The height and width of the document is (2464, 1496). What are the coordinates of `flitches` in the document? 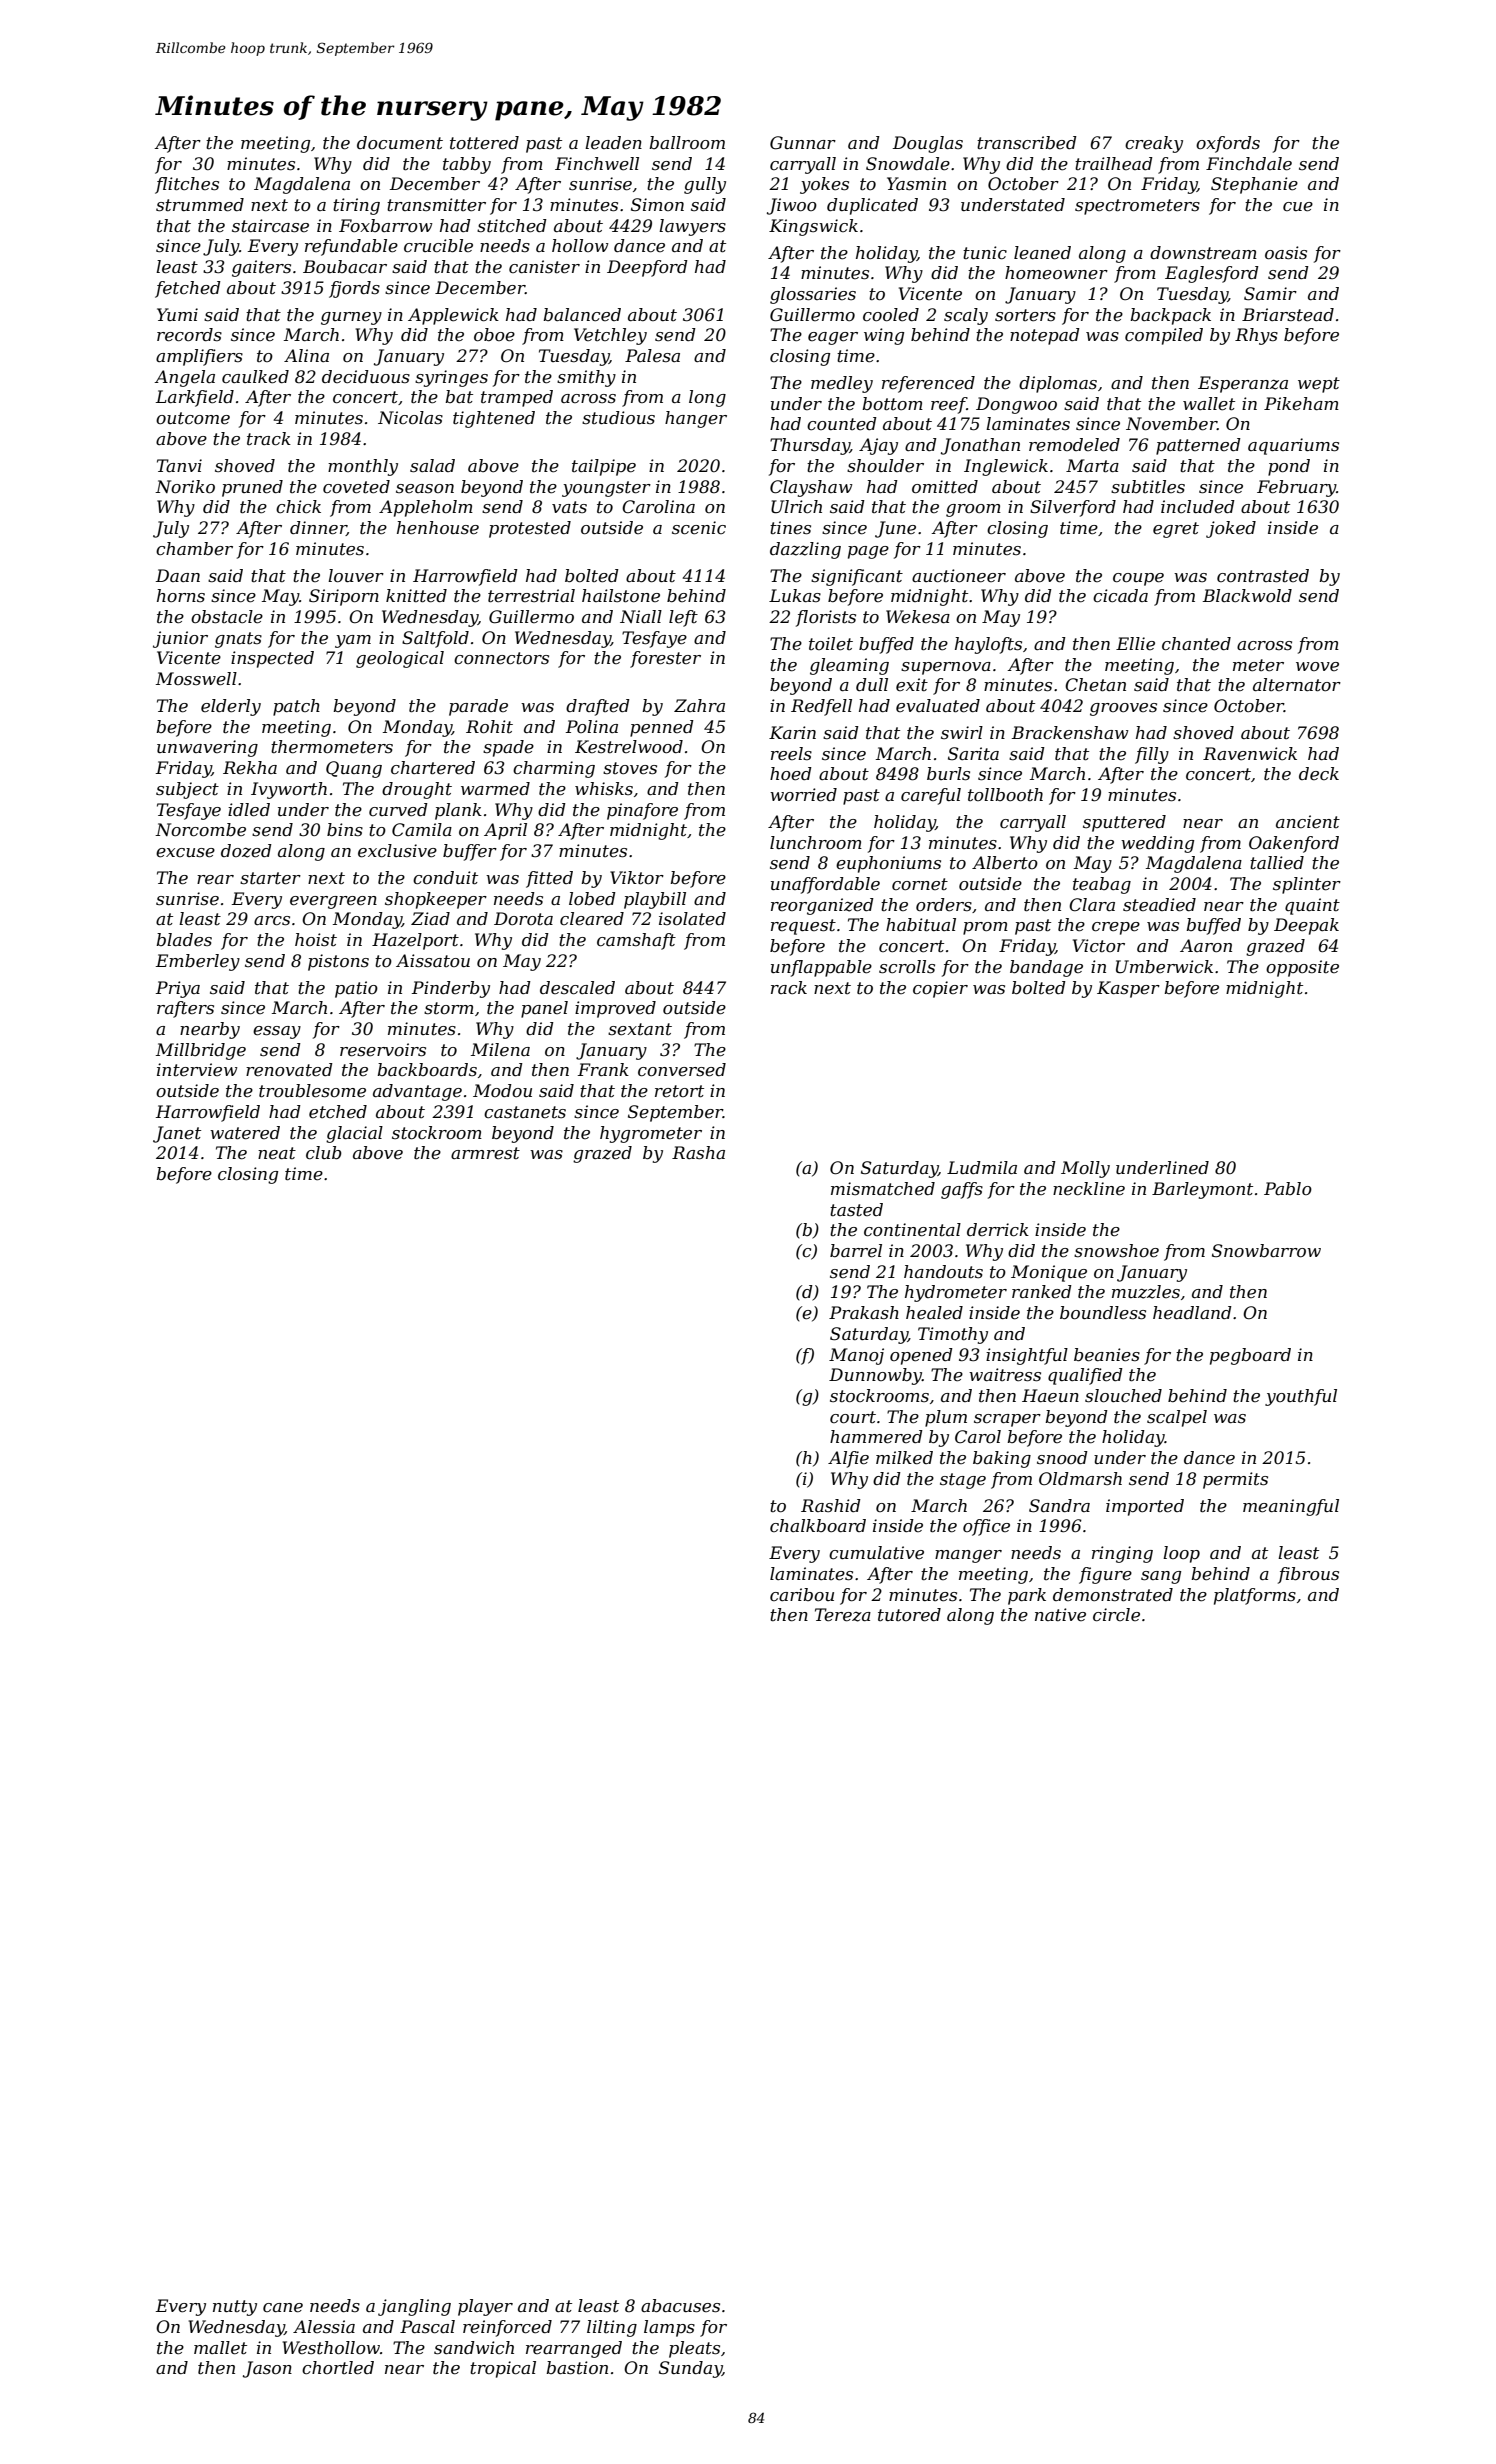 It's located at (187, 185).
